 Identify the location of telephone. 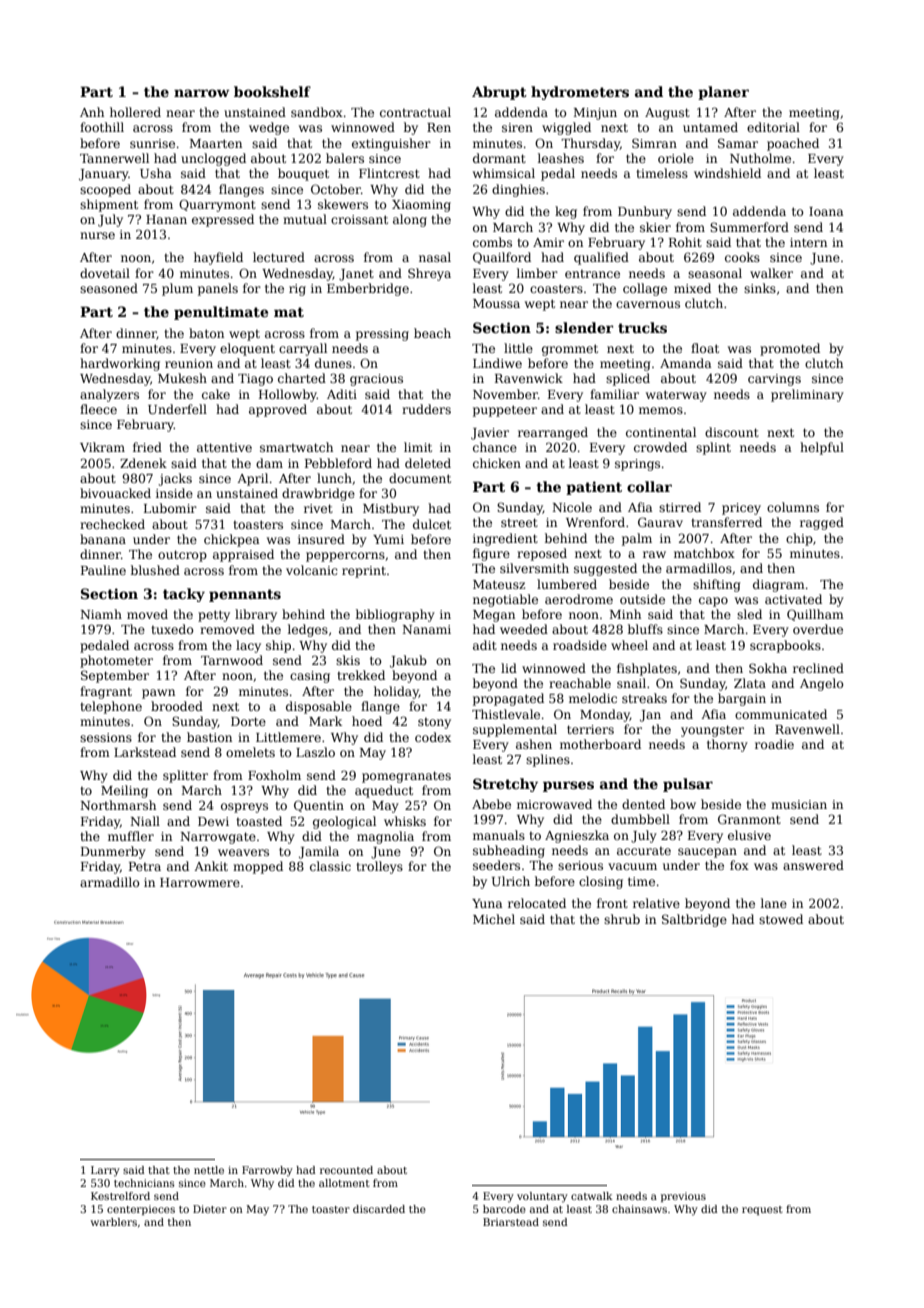
(111, 707).
